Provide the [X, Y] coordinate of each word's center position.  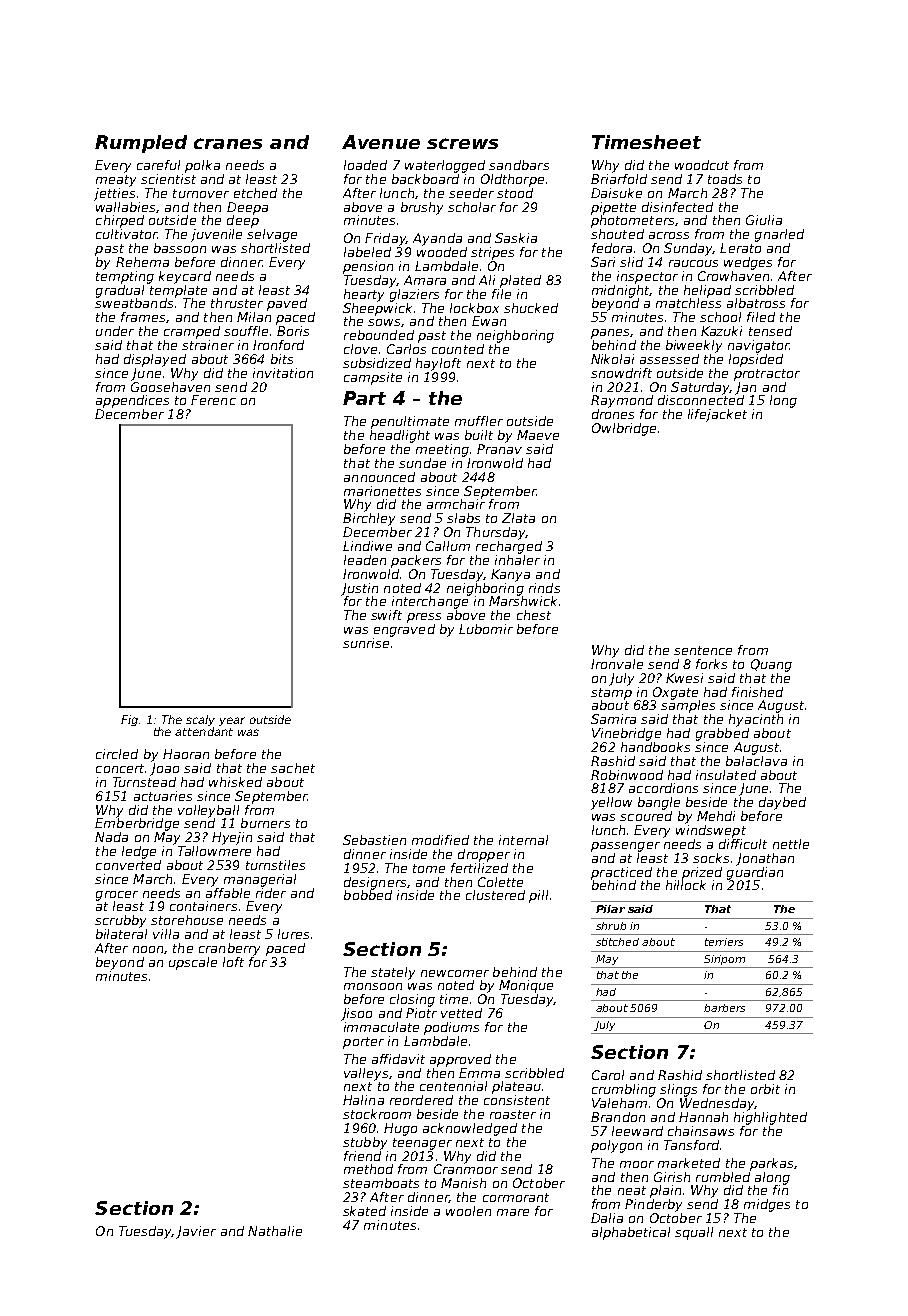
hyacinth [756, 720]
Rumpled [141, 144]
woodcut [702, 165]
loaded [365, 165]
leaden [365, 560]
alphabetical [631, 1233]
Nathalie [275, 1231]
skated [364, 1211]
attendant [204, 731]
